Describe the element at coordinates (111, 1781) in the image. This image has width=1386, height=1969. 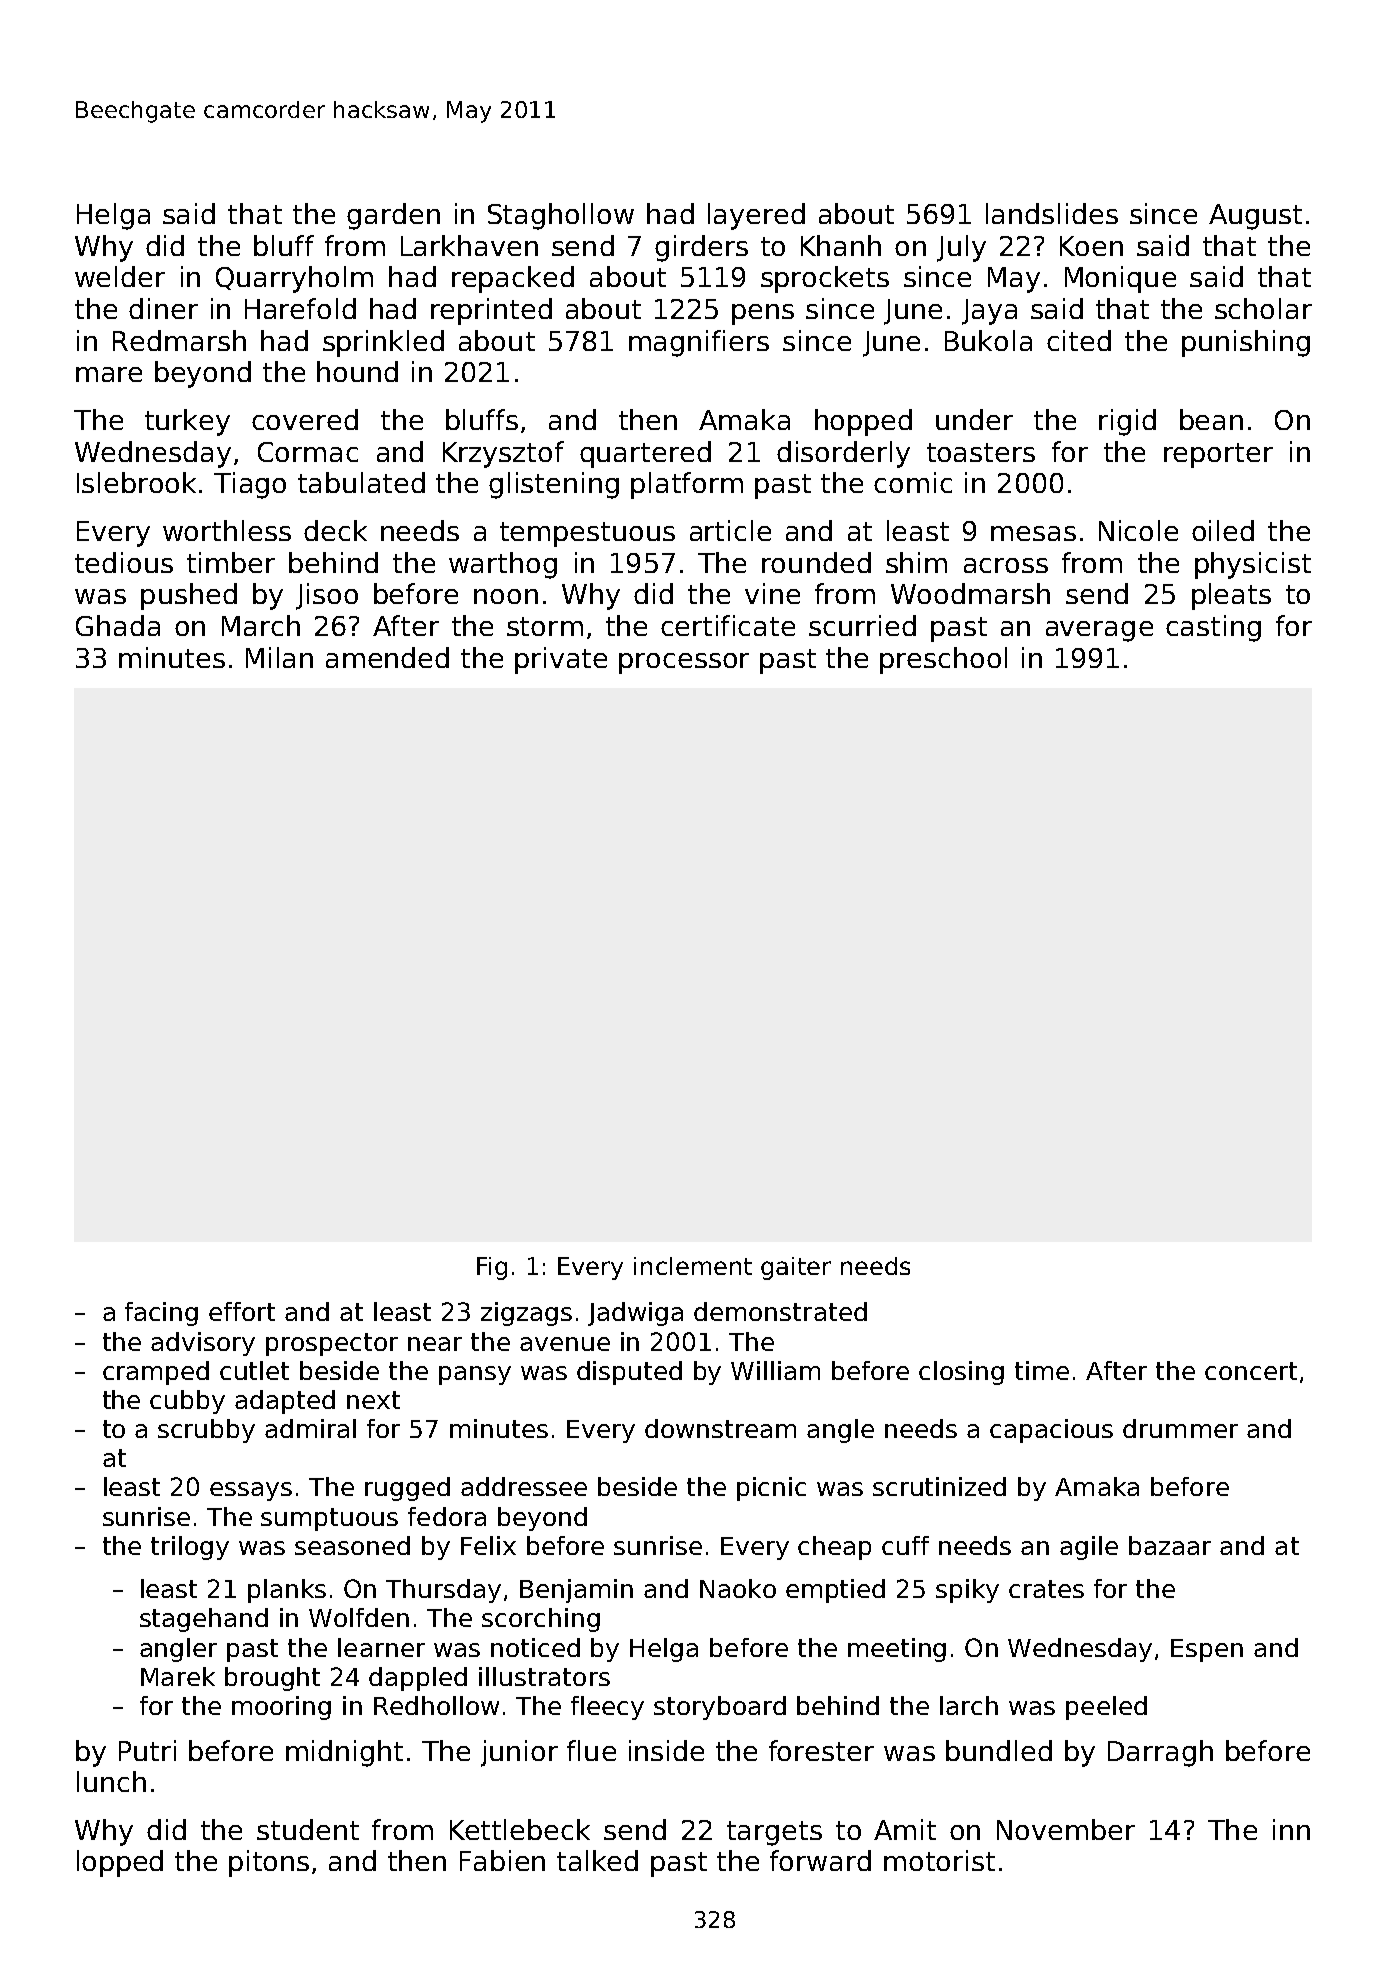
I see `lunch` at that location.
